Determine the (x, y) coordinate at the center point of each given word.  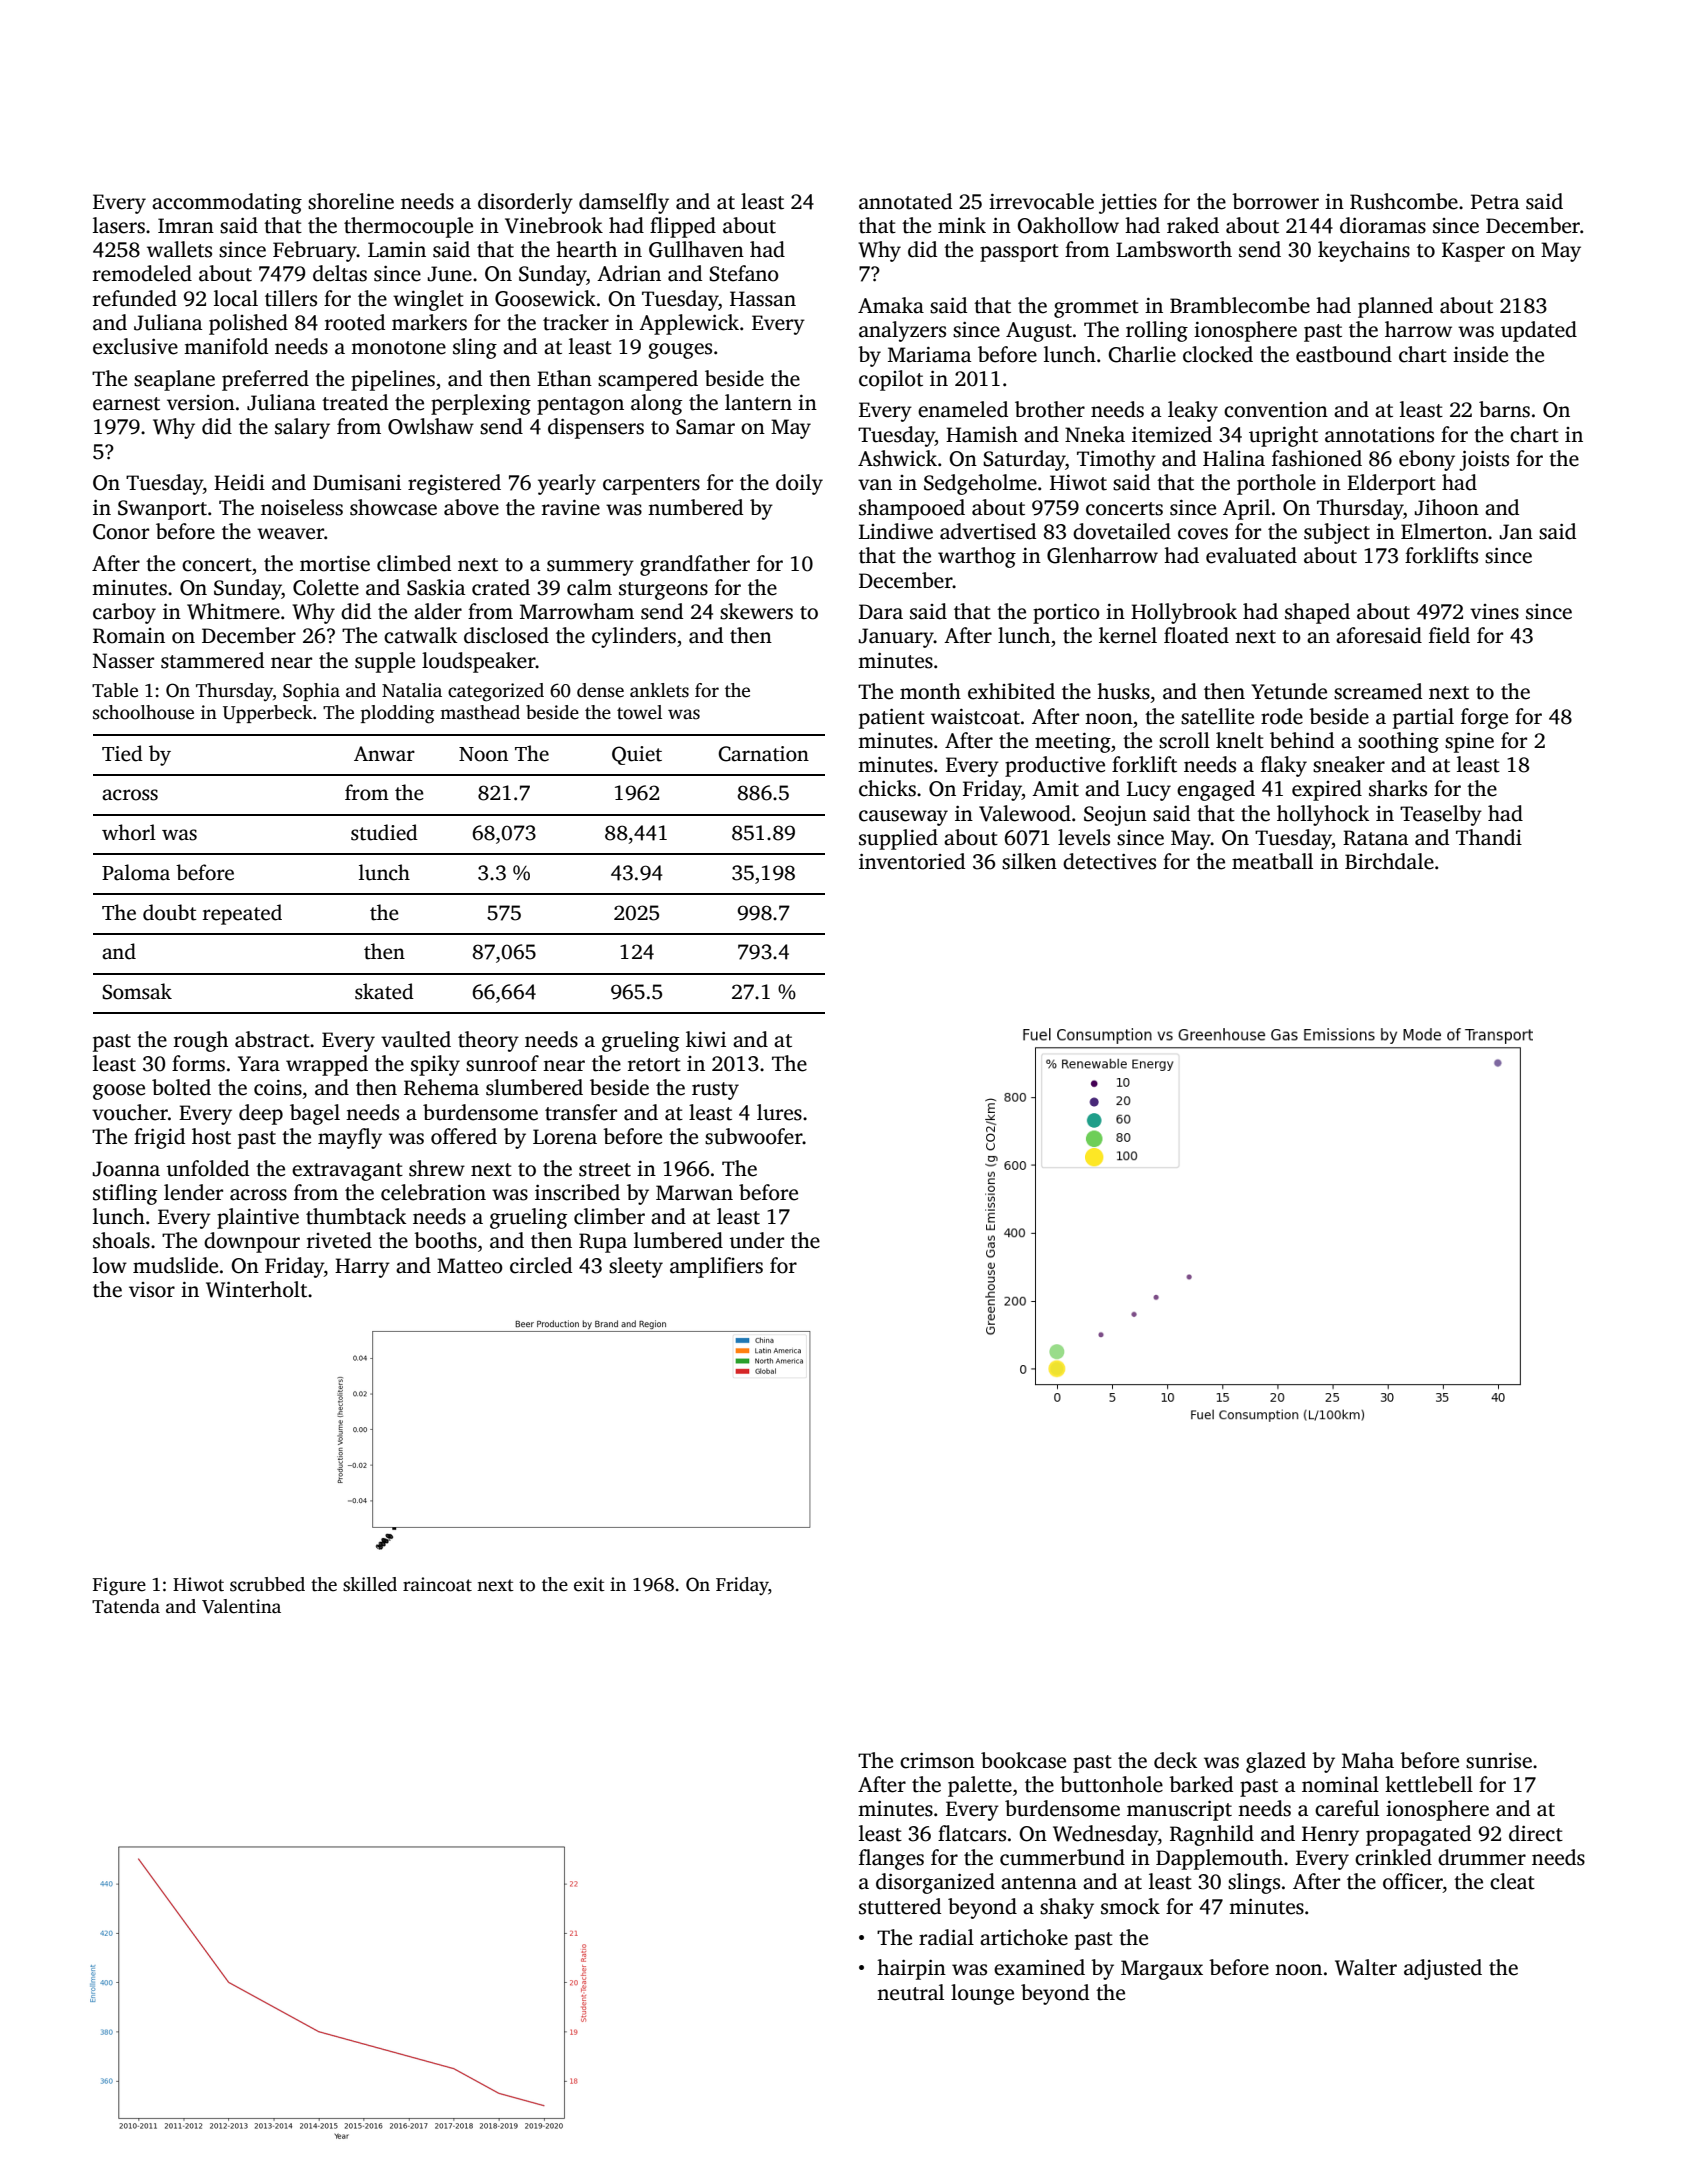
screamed (1378, 691)
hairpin (911, 1969)
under (756, 1240)
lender (193, 1192)
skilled (370, 1584)
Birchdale (1389, 861)
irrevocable (1041, 201)
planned (1395, 307)
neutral (910, 1992)
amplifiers (716, 1267)
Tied (122, 753)
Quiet (637, 755)
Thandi (1489, 837)
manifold (226, 346)
